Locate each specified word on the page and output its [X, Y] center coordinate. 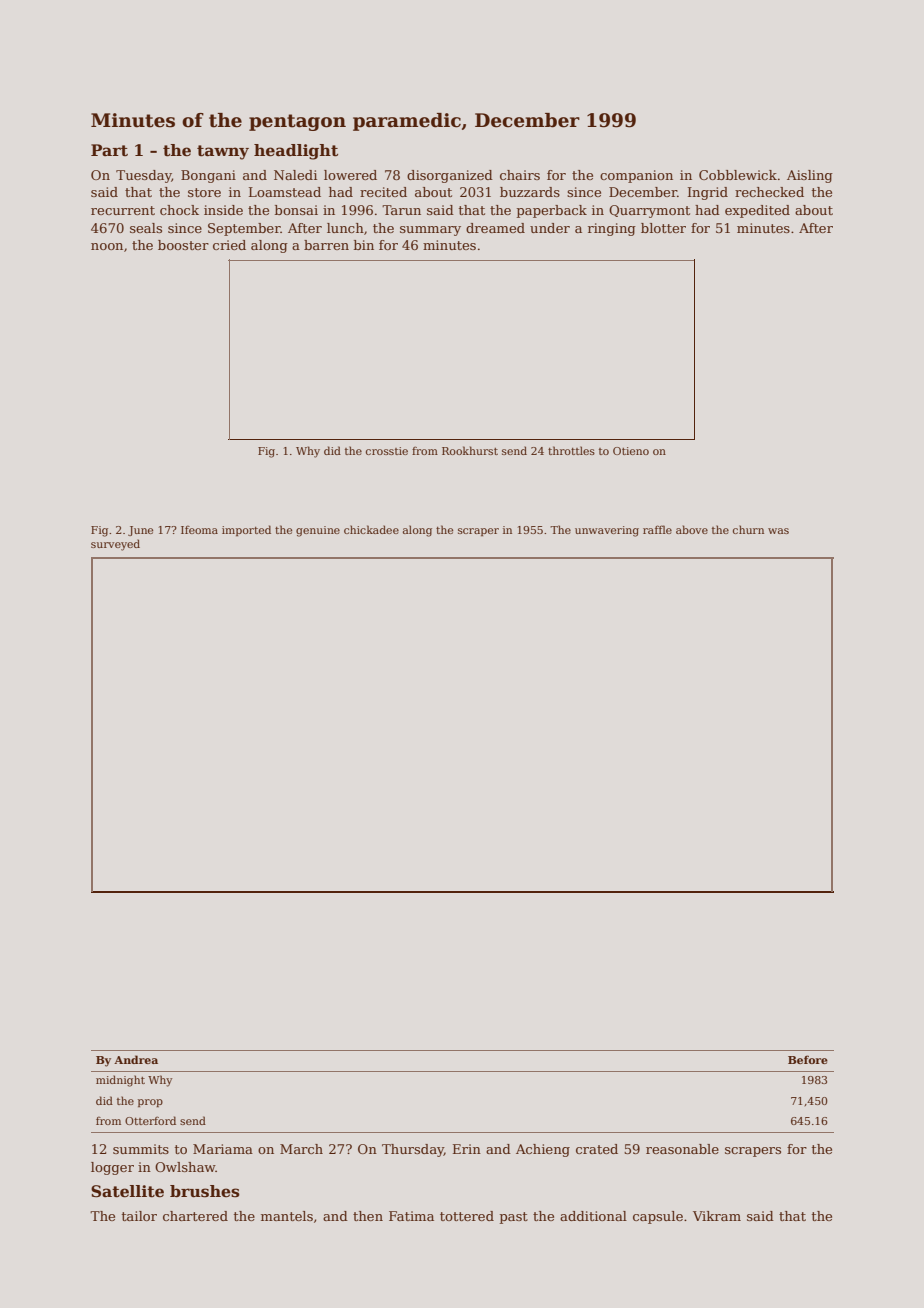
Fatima [411, 1216]
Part [109, 150]
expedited [757, 211]
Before [808, 1059]
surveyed [115, 545]
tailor [139, 1216]
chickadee [371, 529]
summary [430, 231]
